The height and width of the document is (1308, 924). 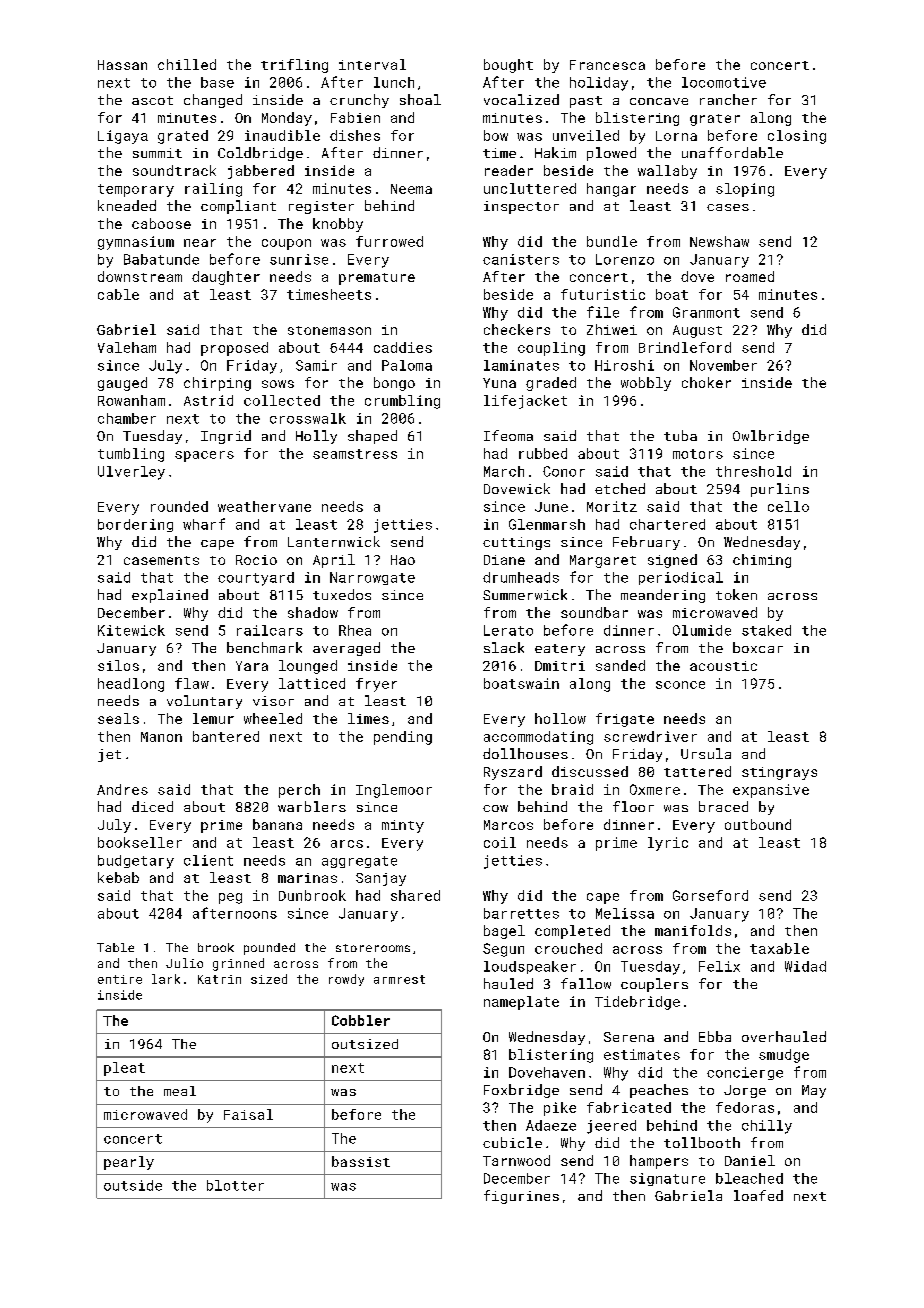 I want to click on Hakim, so click(x=555, y=152).
